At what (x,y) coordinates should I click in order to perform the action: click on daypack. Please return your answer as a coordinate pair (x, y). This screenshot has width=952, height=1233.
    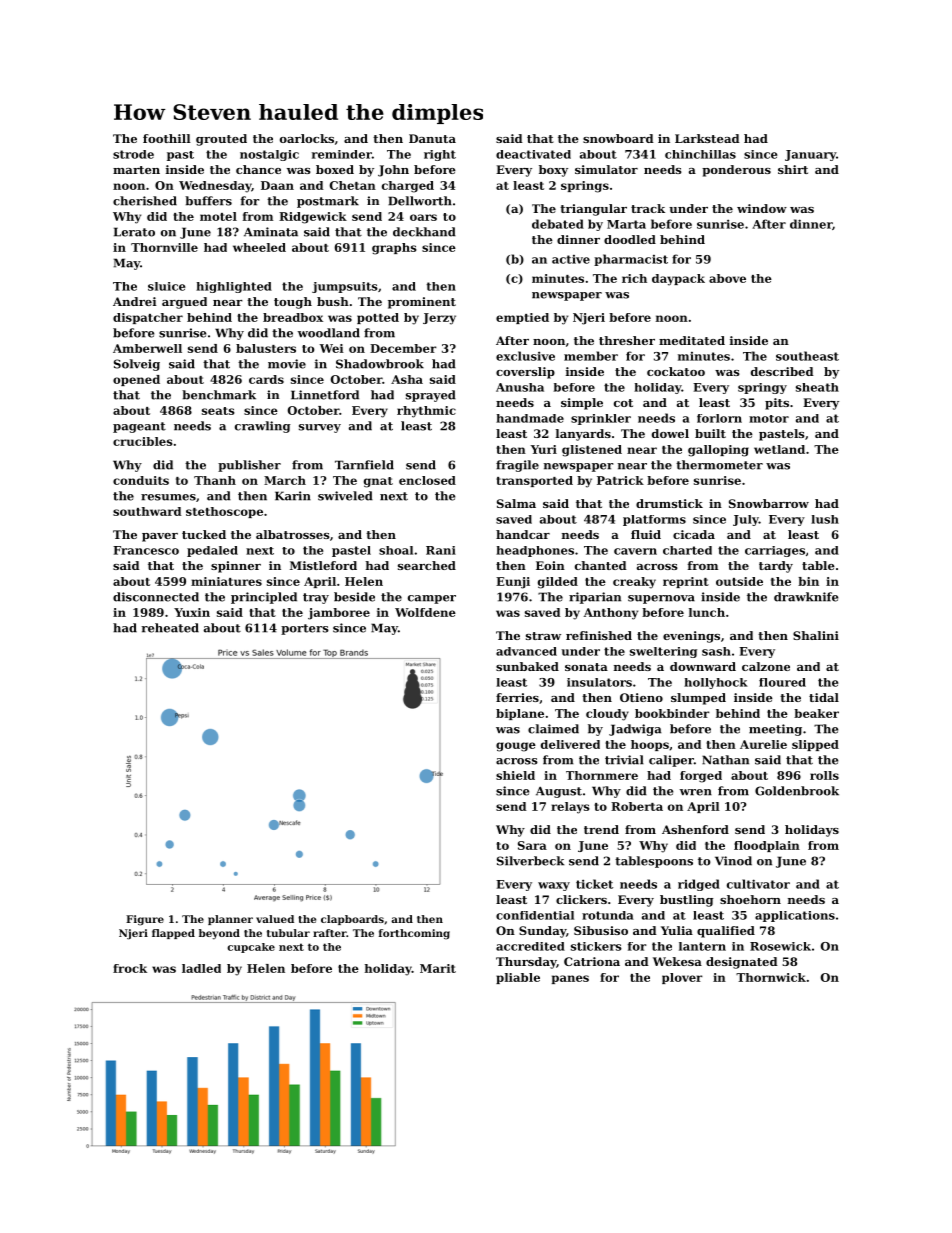
    Looking at the image, I should click on (678, 280).
